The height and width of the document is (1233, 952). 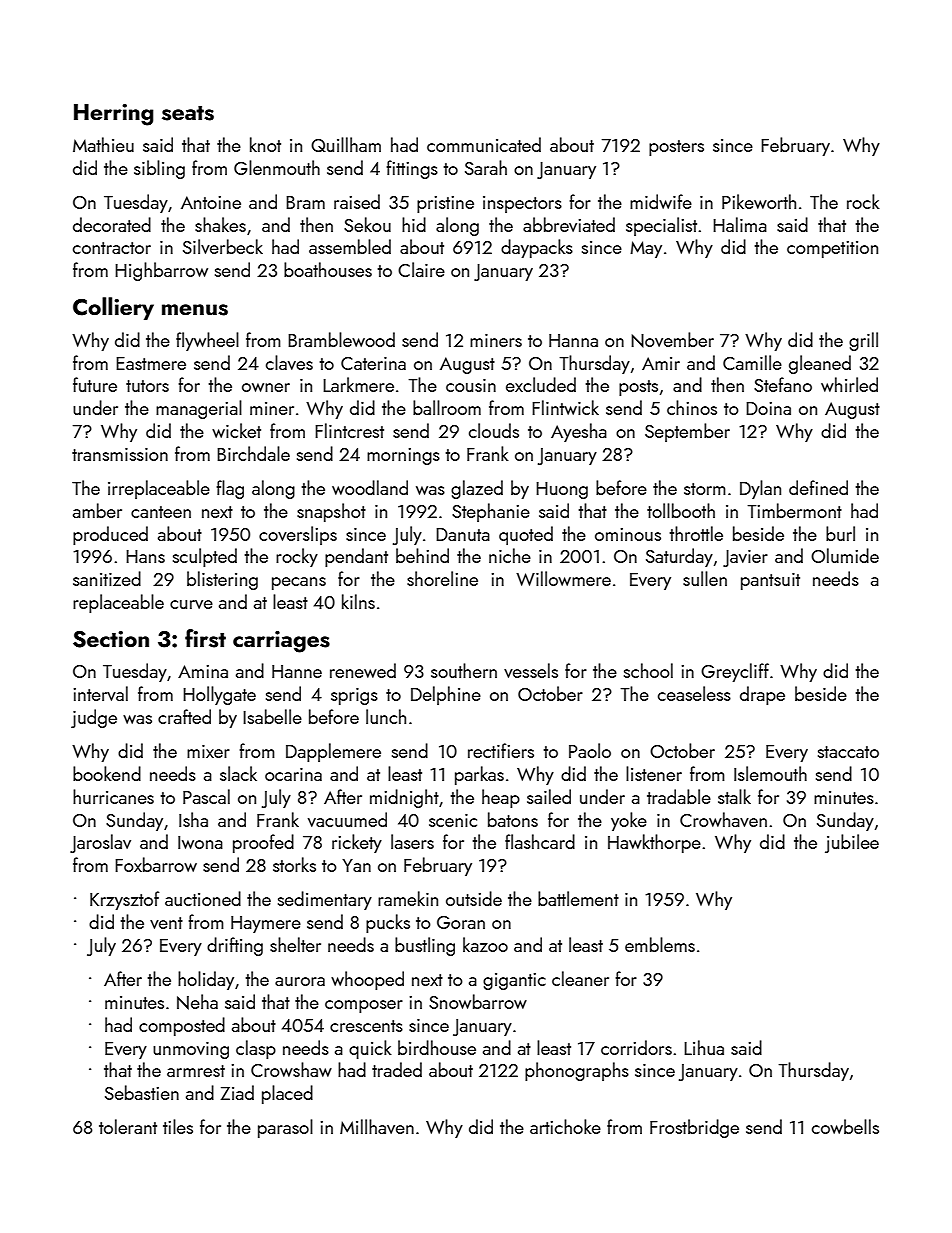 I want to click on cowbells, so click(x=845, y=1126).
